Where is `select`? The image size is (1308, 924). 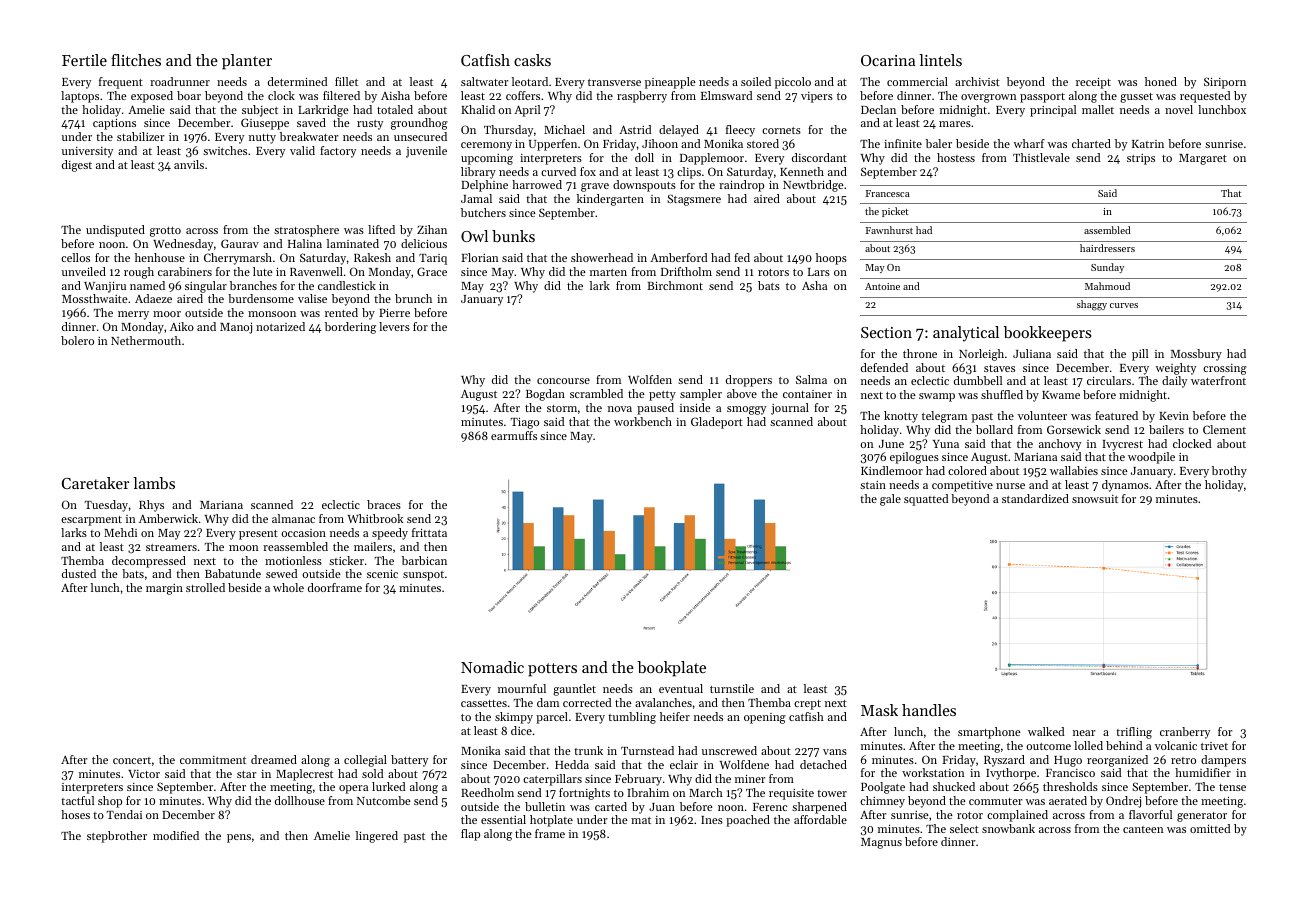
select is located at coordinates (964, 828).
